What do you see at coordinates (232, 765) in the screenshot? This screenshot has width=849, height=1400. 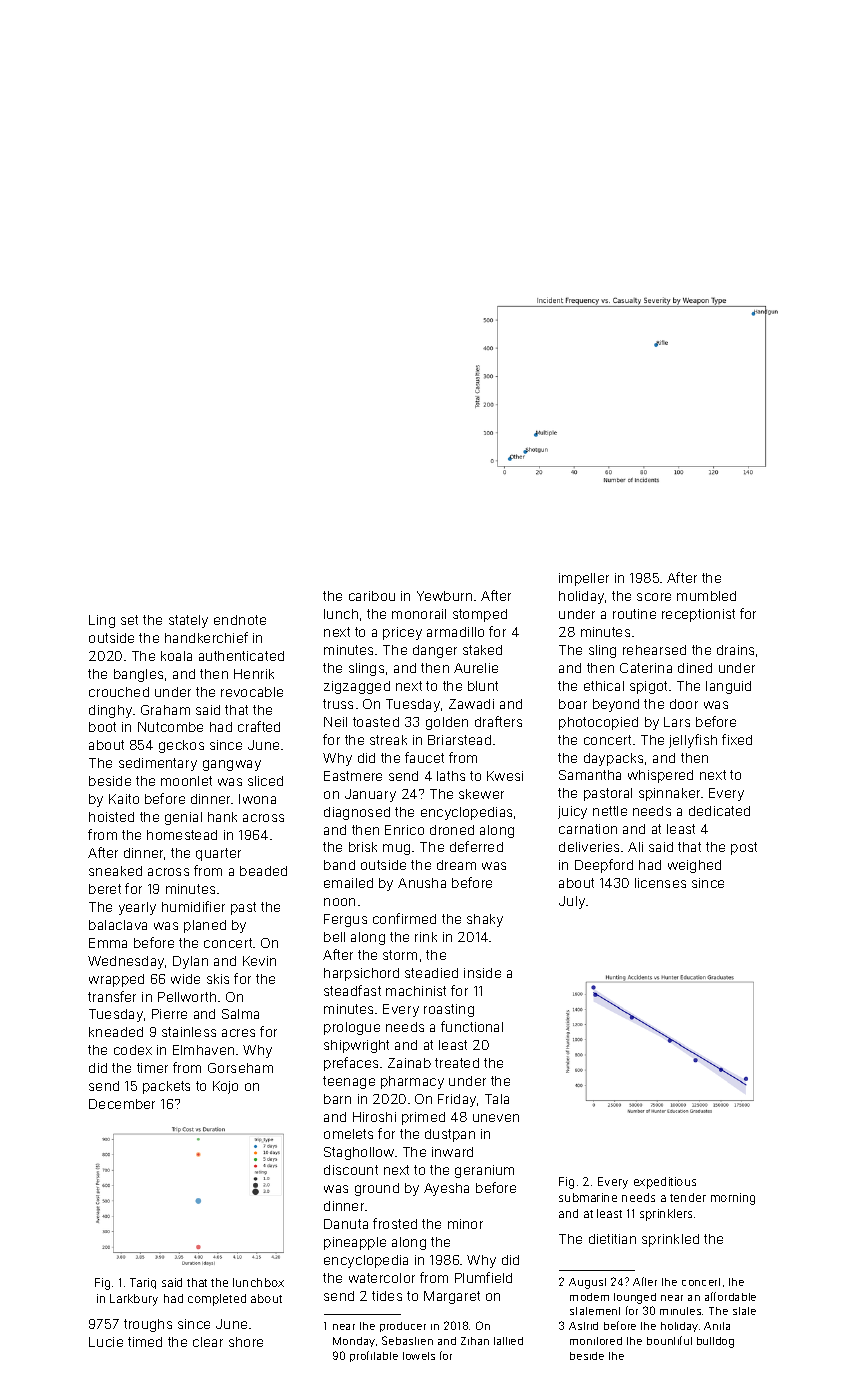 I see `gangway` at bounding box center [232, 765].
